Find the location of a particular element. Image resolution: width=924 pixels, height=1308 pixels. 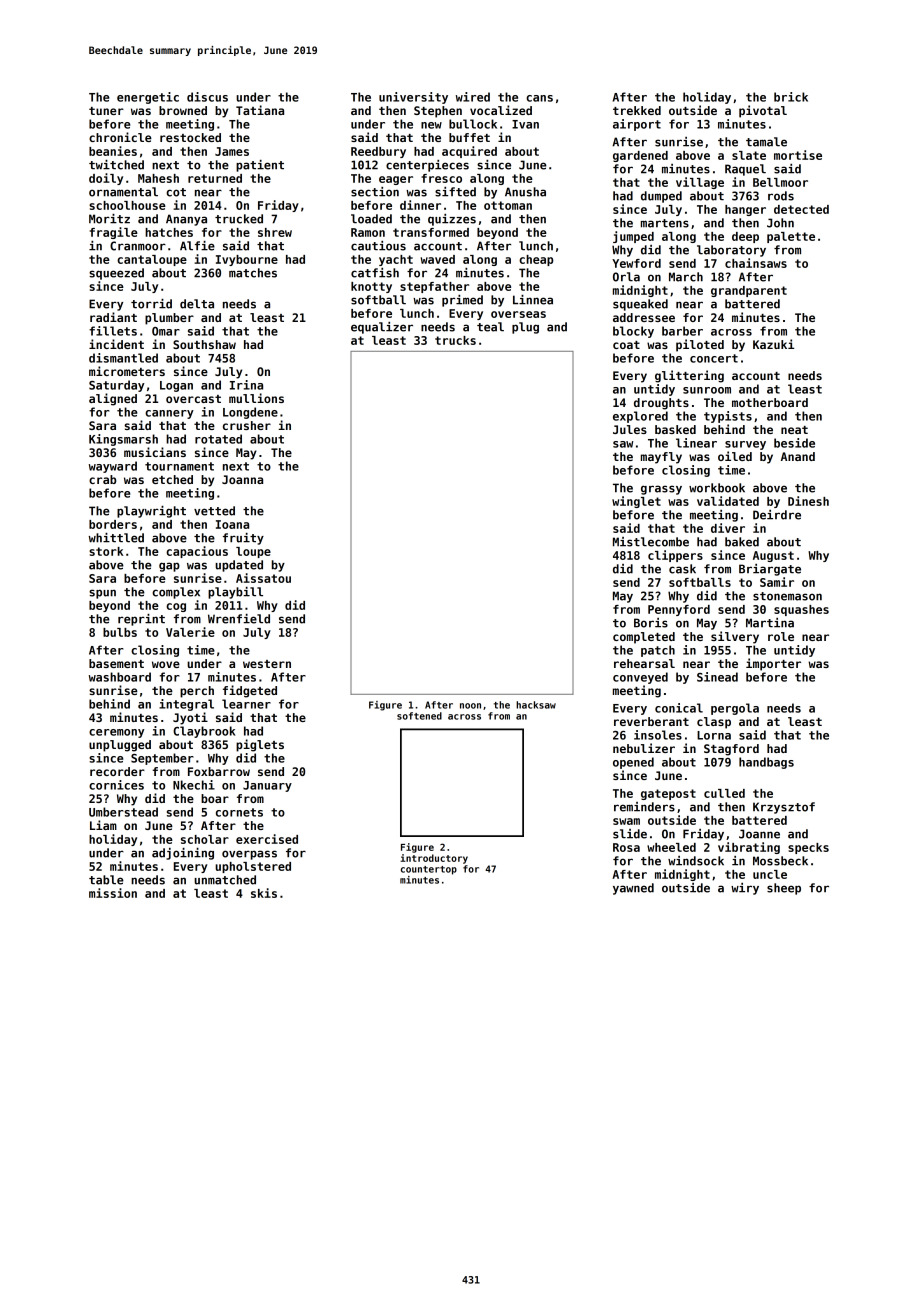

aligned is located at coordinates (113, 399).
